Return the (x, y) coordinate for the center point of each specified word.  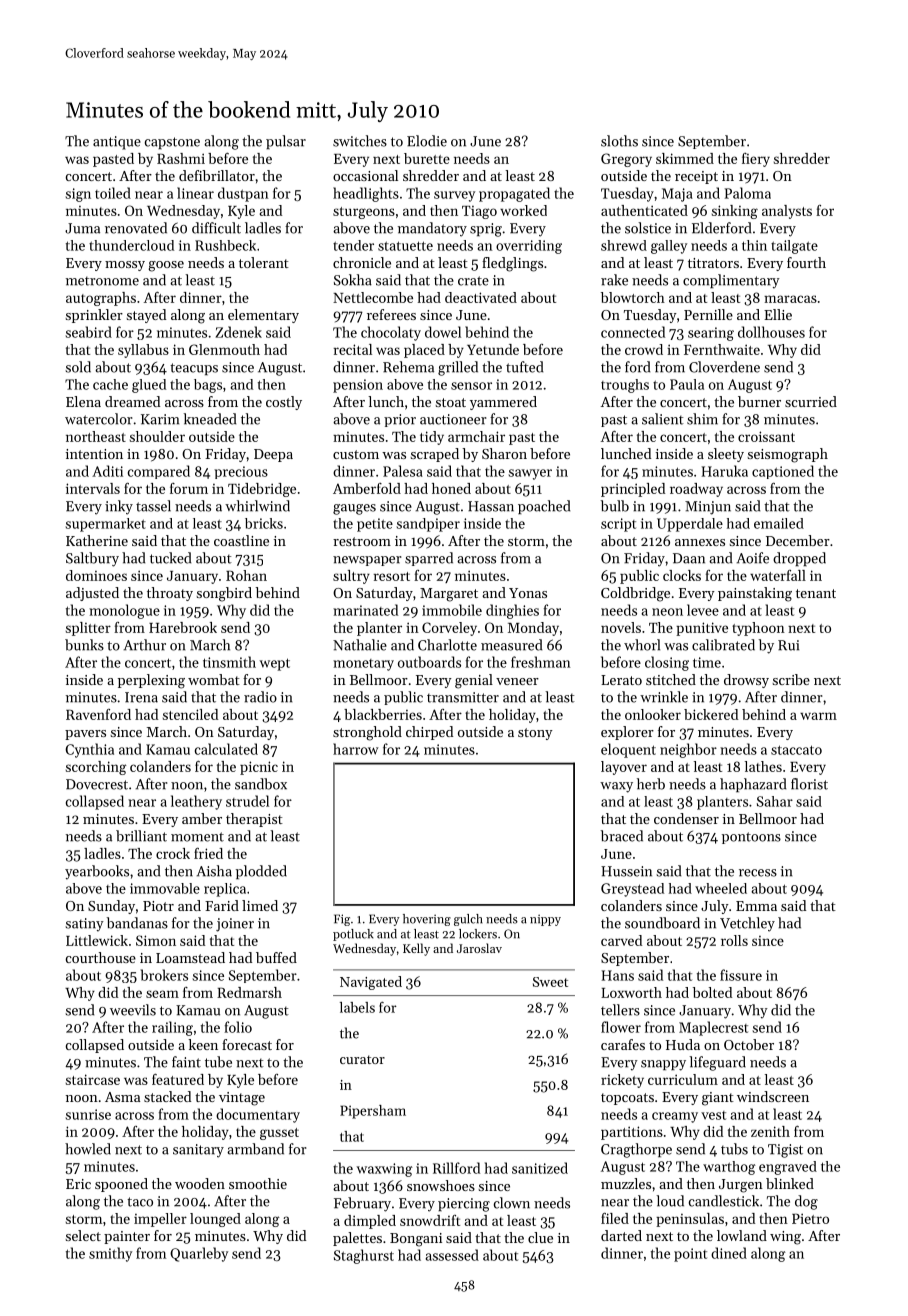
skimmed (685, 158)
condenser (686, 818)
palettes (357, 1239)
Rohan (246, 575)
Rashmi (181, 158)
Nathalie (360, 645)
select (83, 1235)
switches (360, 141)
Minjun (708, 508)
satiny (84, 925)
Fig (342, 920)
